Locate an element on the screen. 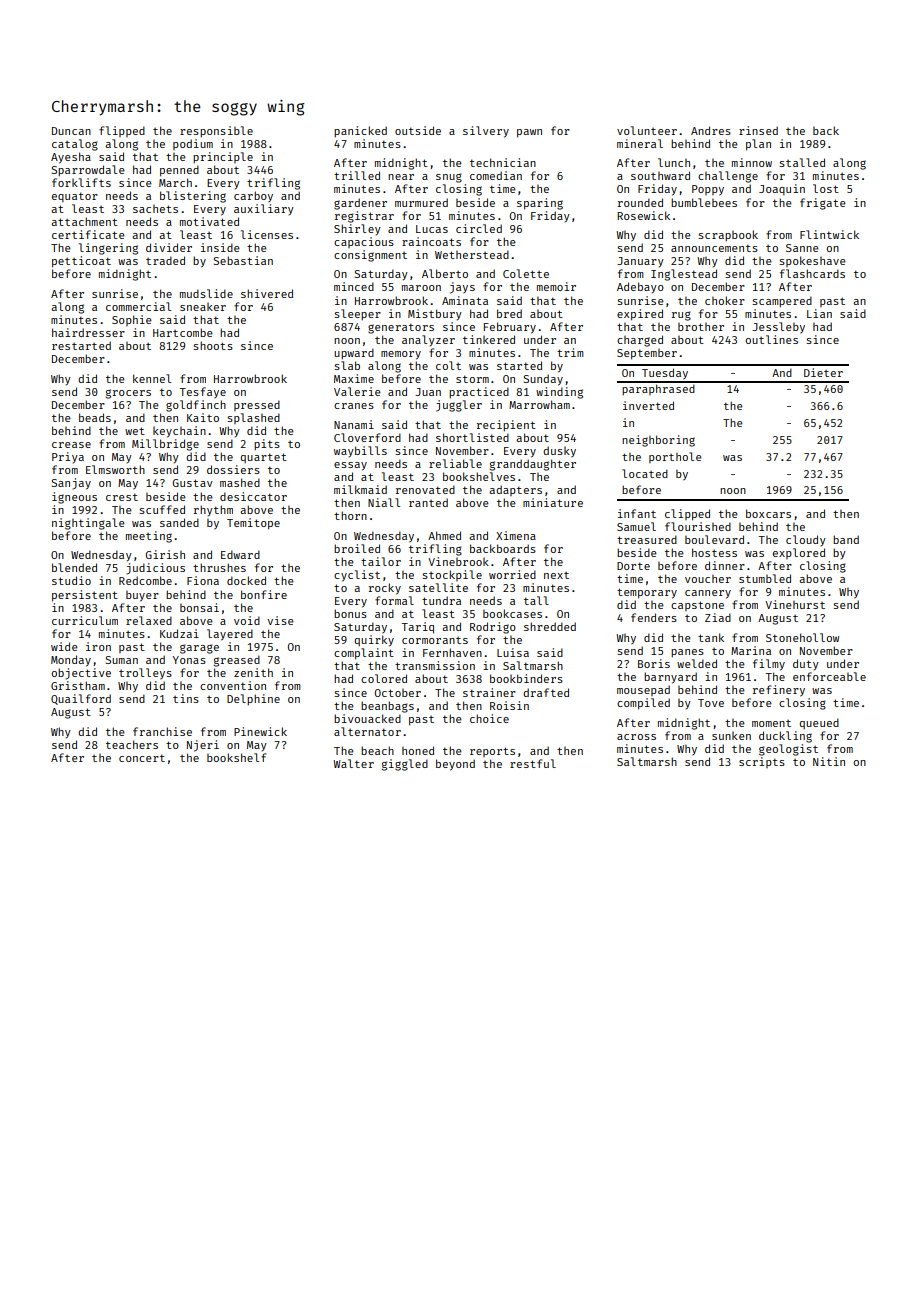  concert is located at coordinates (142, 758).
